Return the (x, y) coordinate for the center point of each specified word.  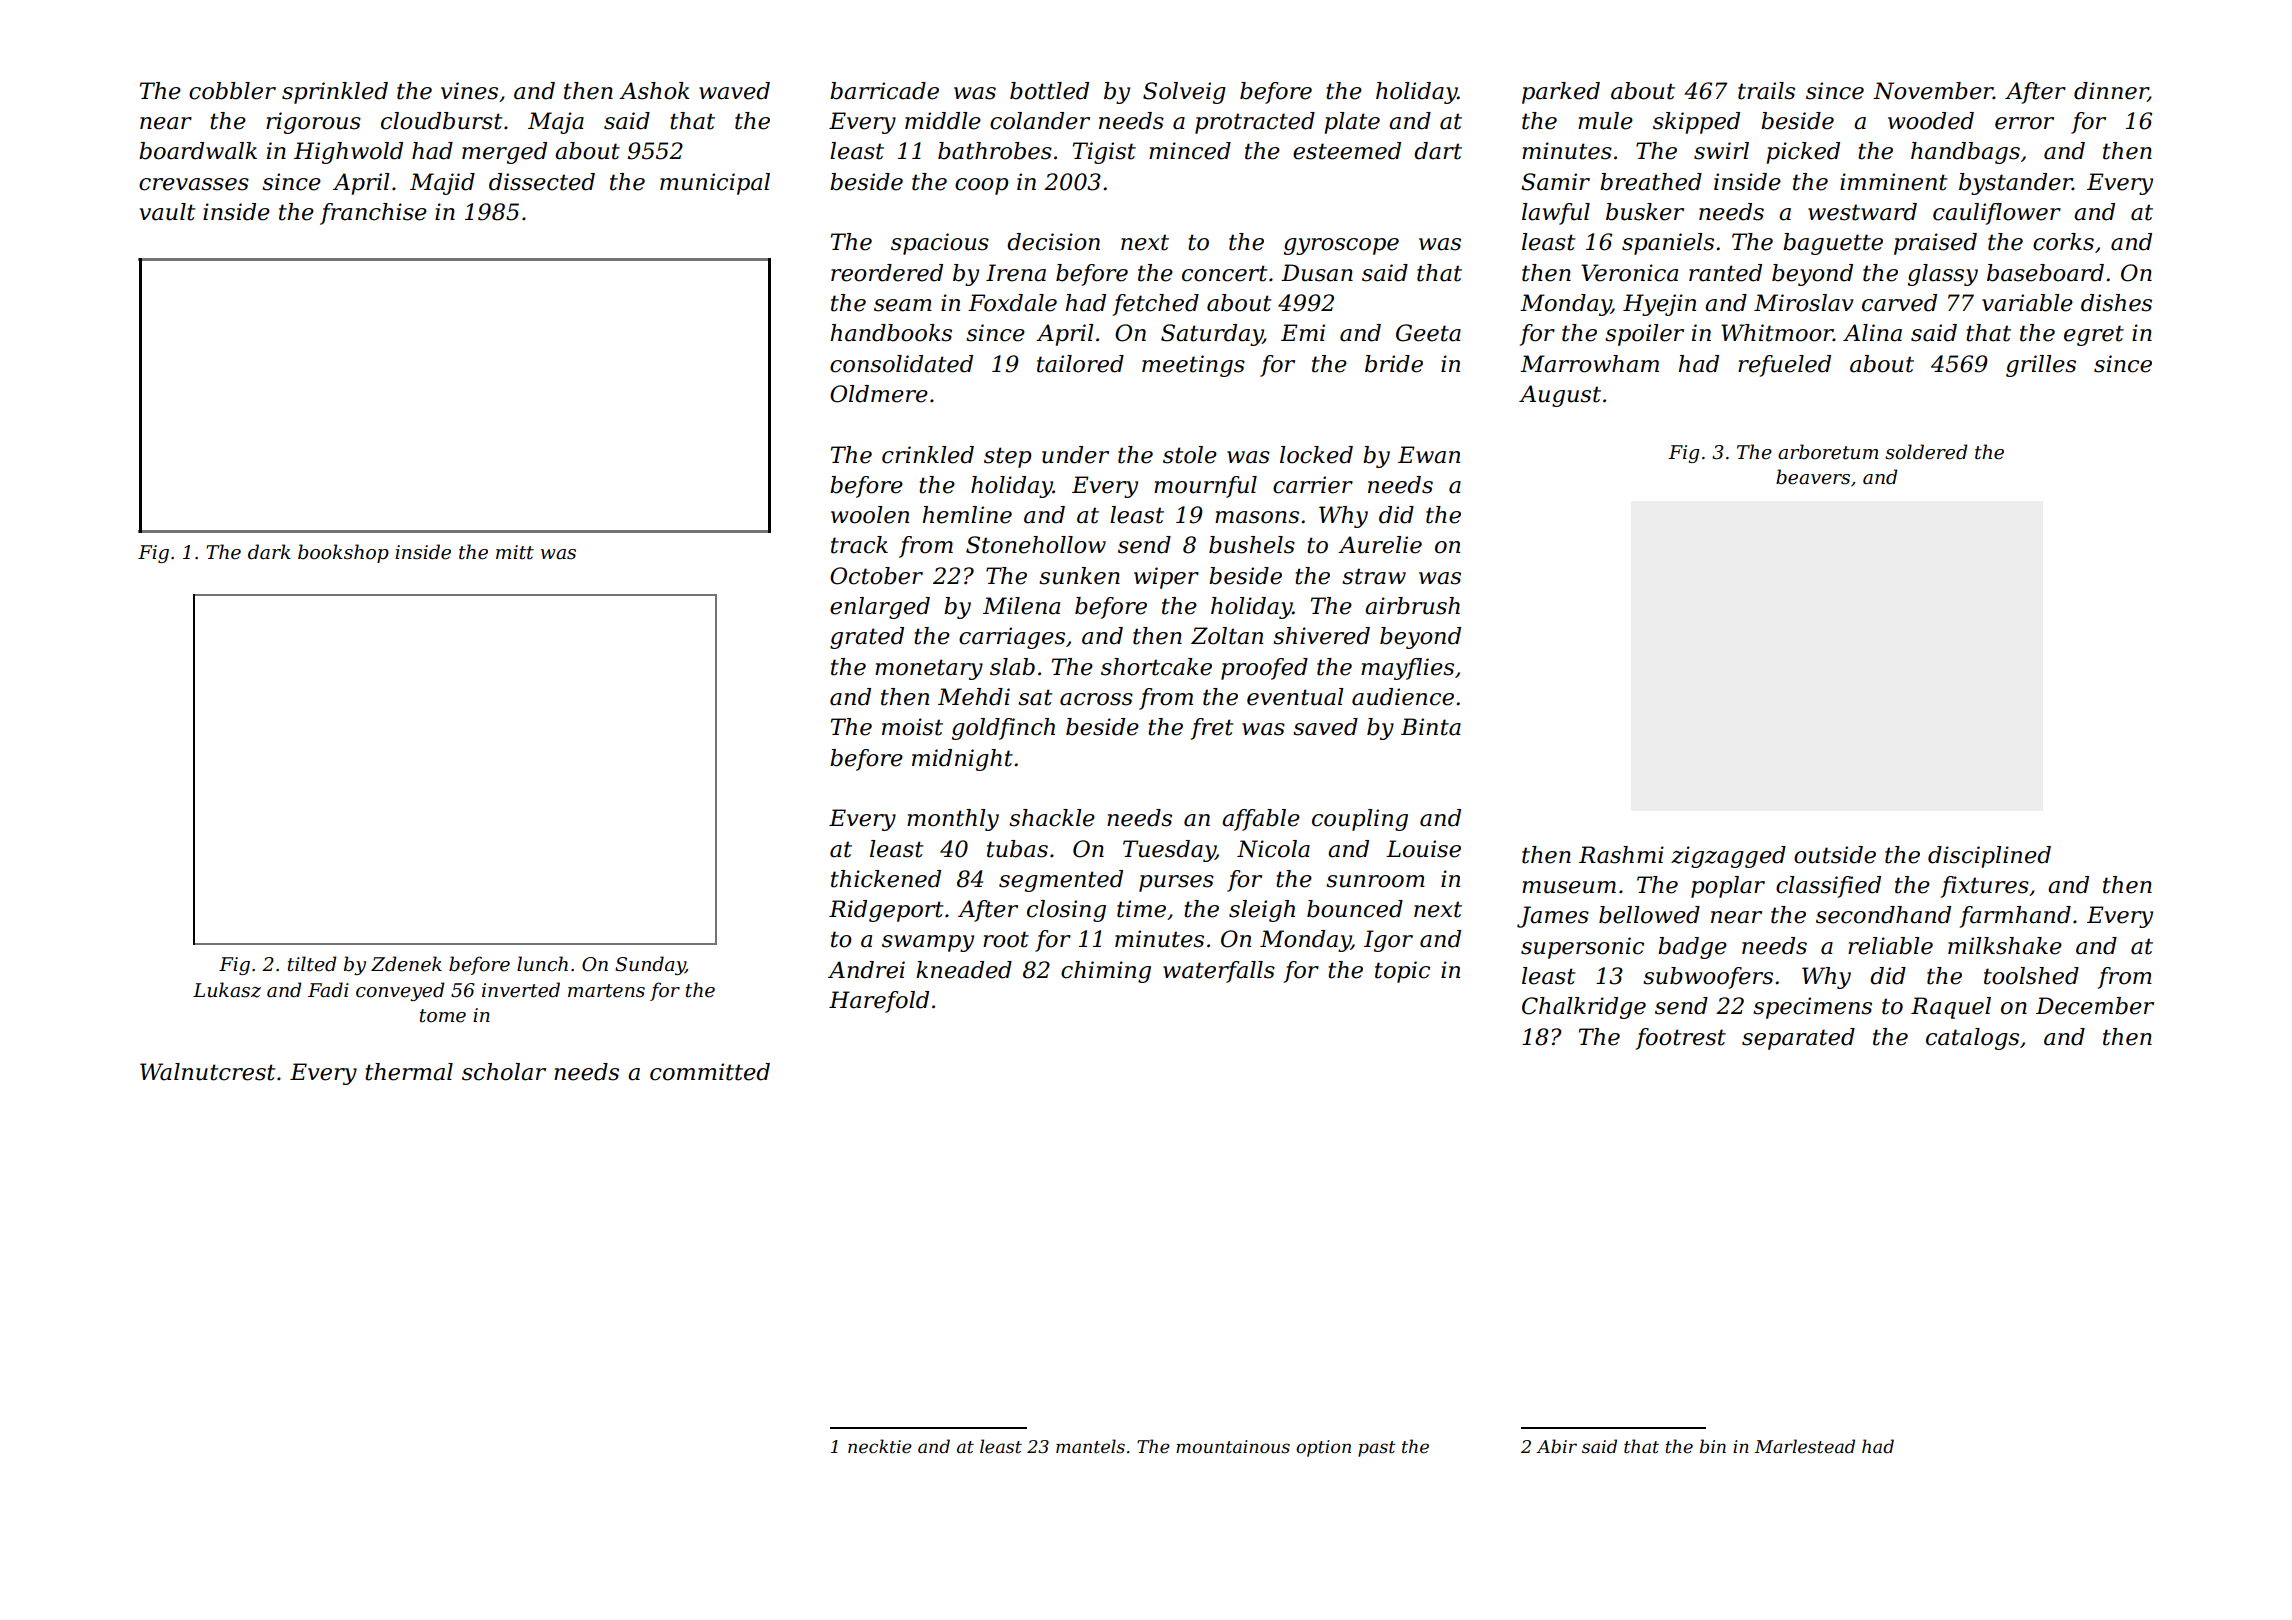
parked (1561, 93)
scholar (504, 1072)
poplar (1728, 887)
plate (1352, 123)
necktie (880, 1446)
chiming (1106, 972)
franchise (373, 214)
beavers (1813, 477)
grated (867, 638)
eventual (1295, 697)
